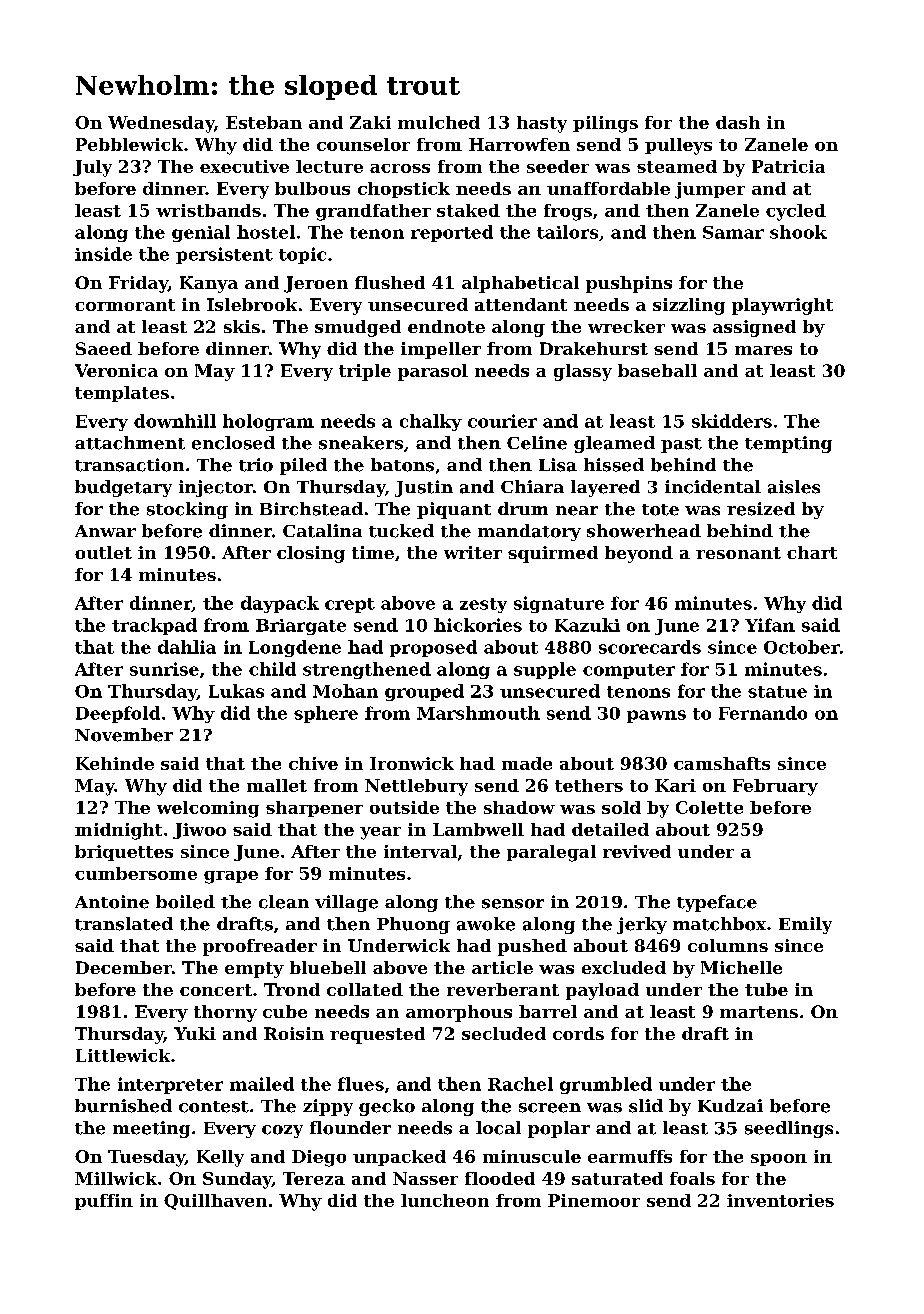  I want to click on Zaki, so click(370, 122).
